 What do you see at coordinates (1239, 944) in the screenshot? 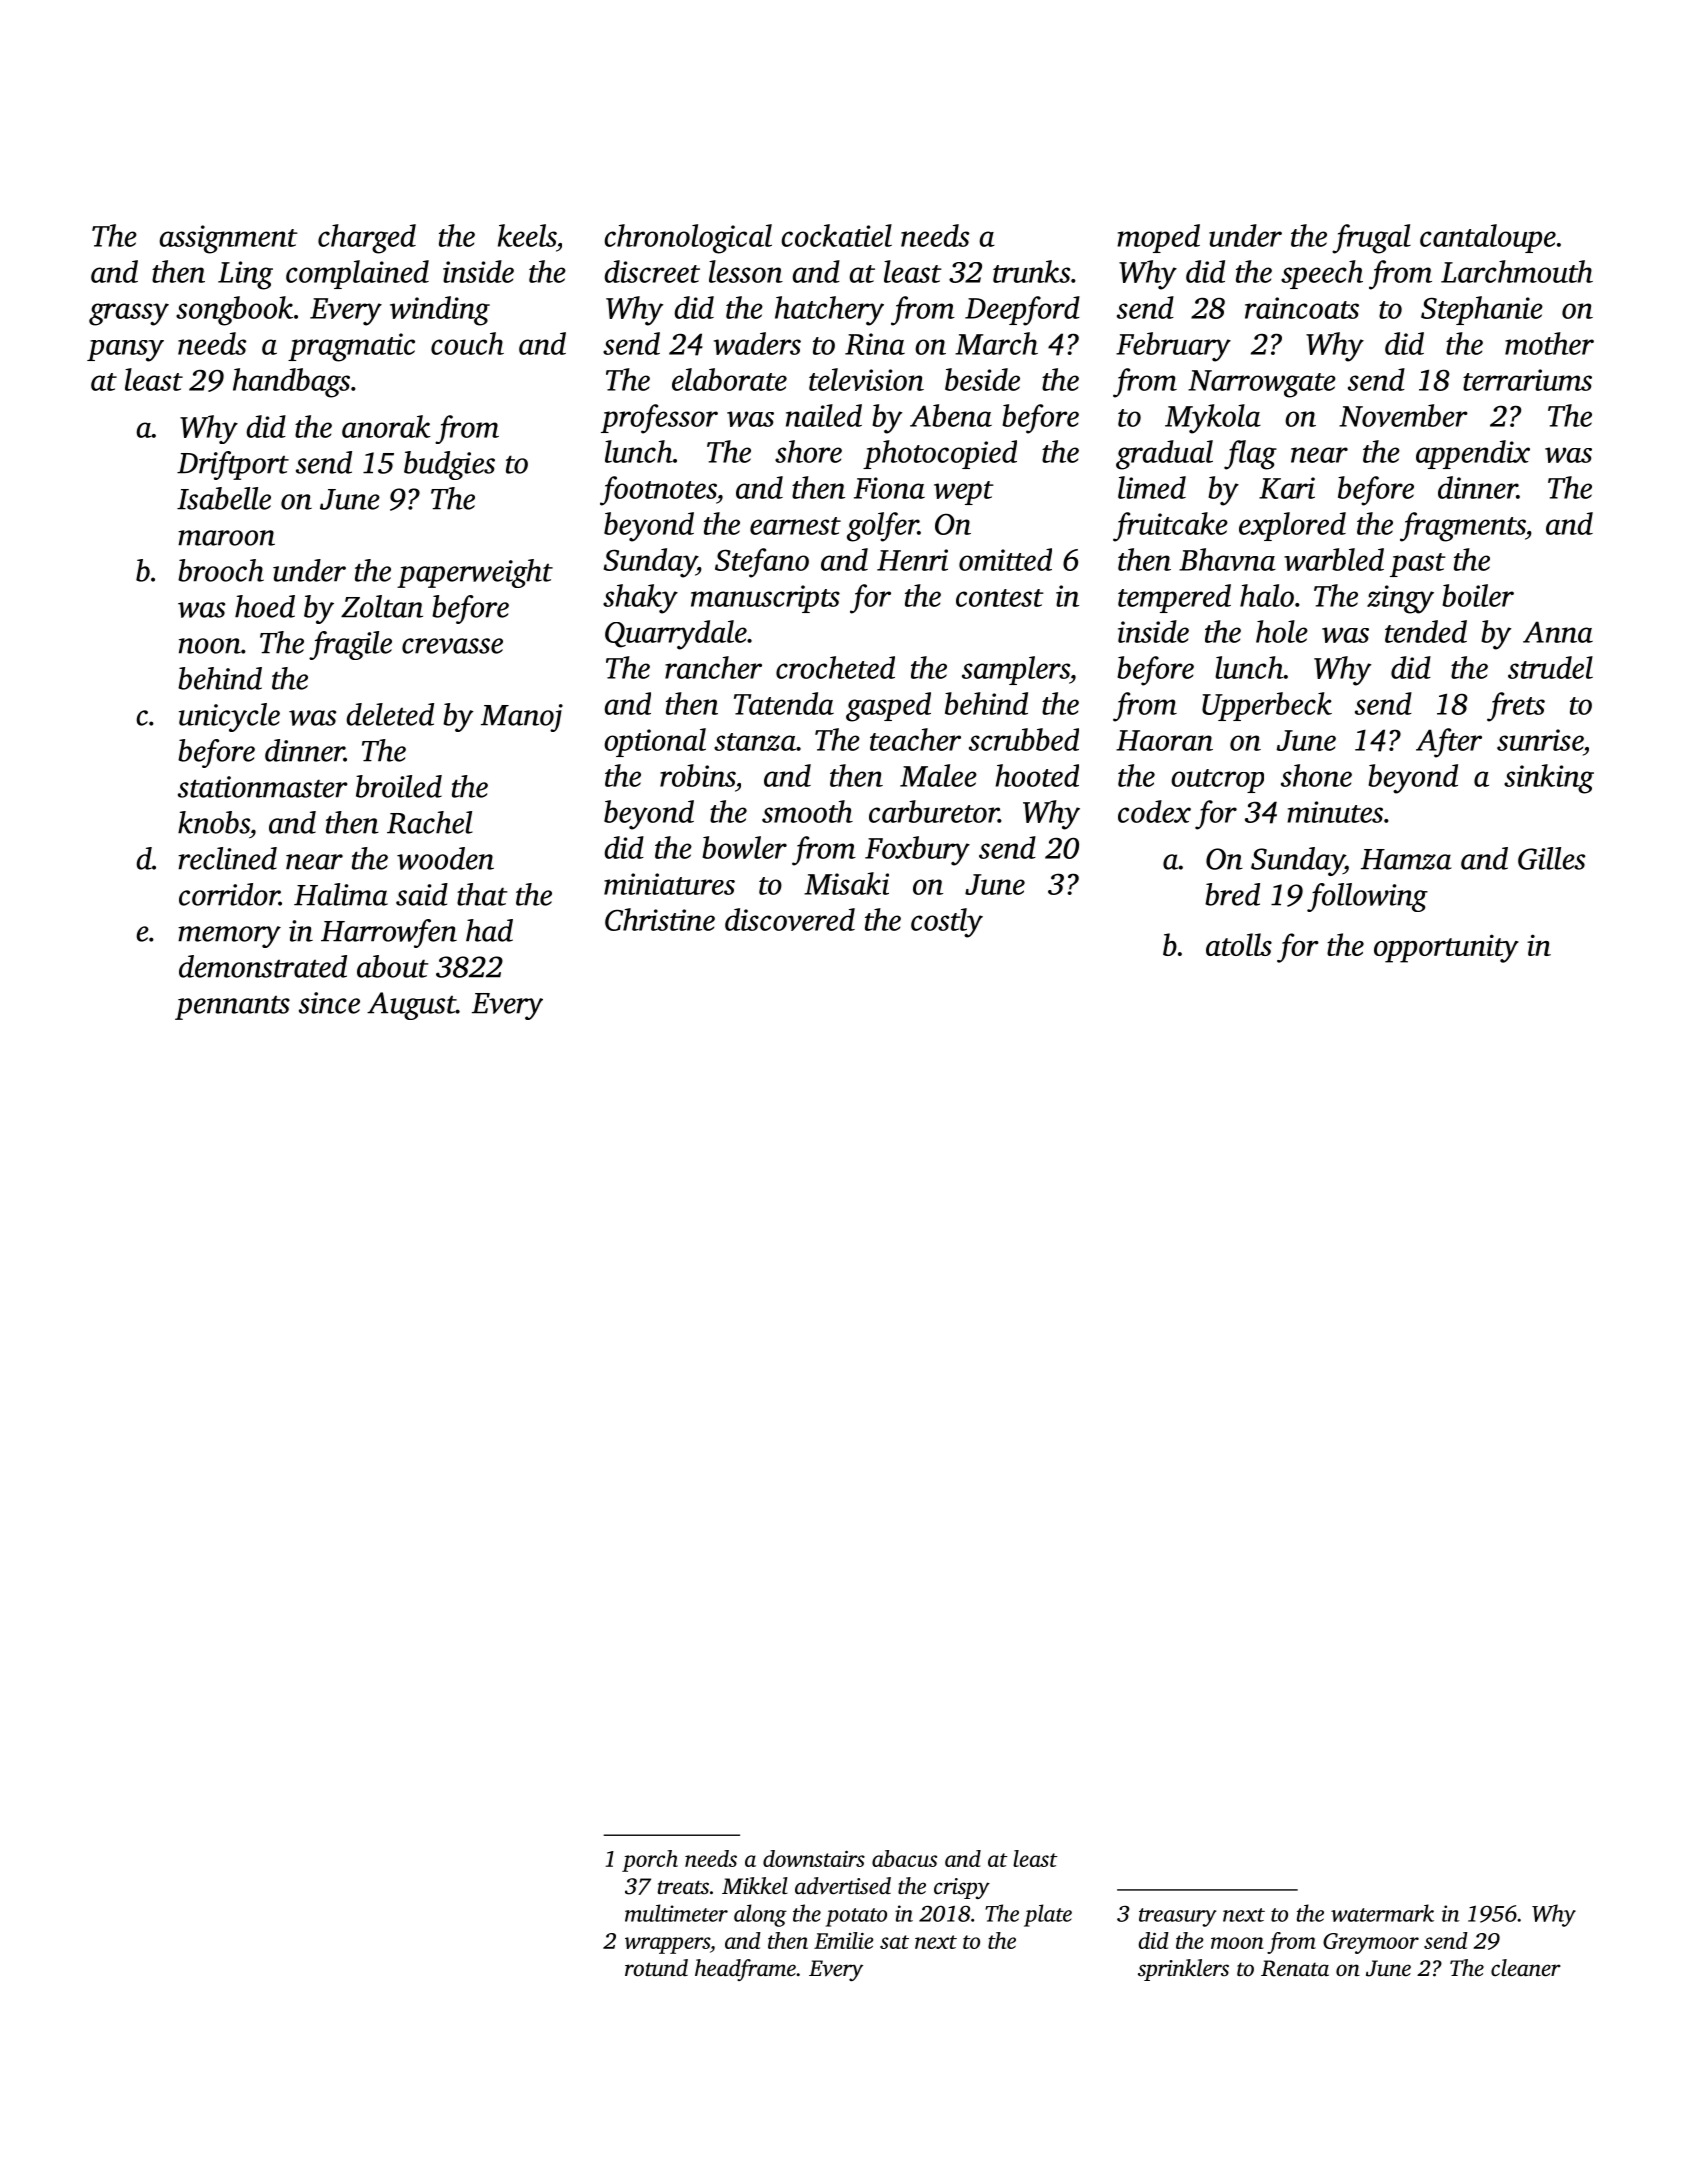
I see `atolls` at bounding box center [1239, 944].
